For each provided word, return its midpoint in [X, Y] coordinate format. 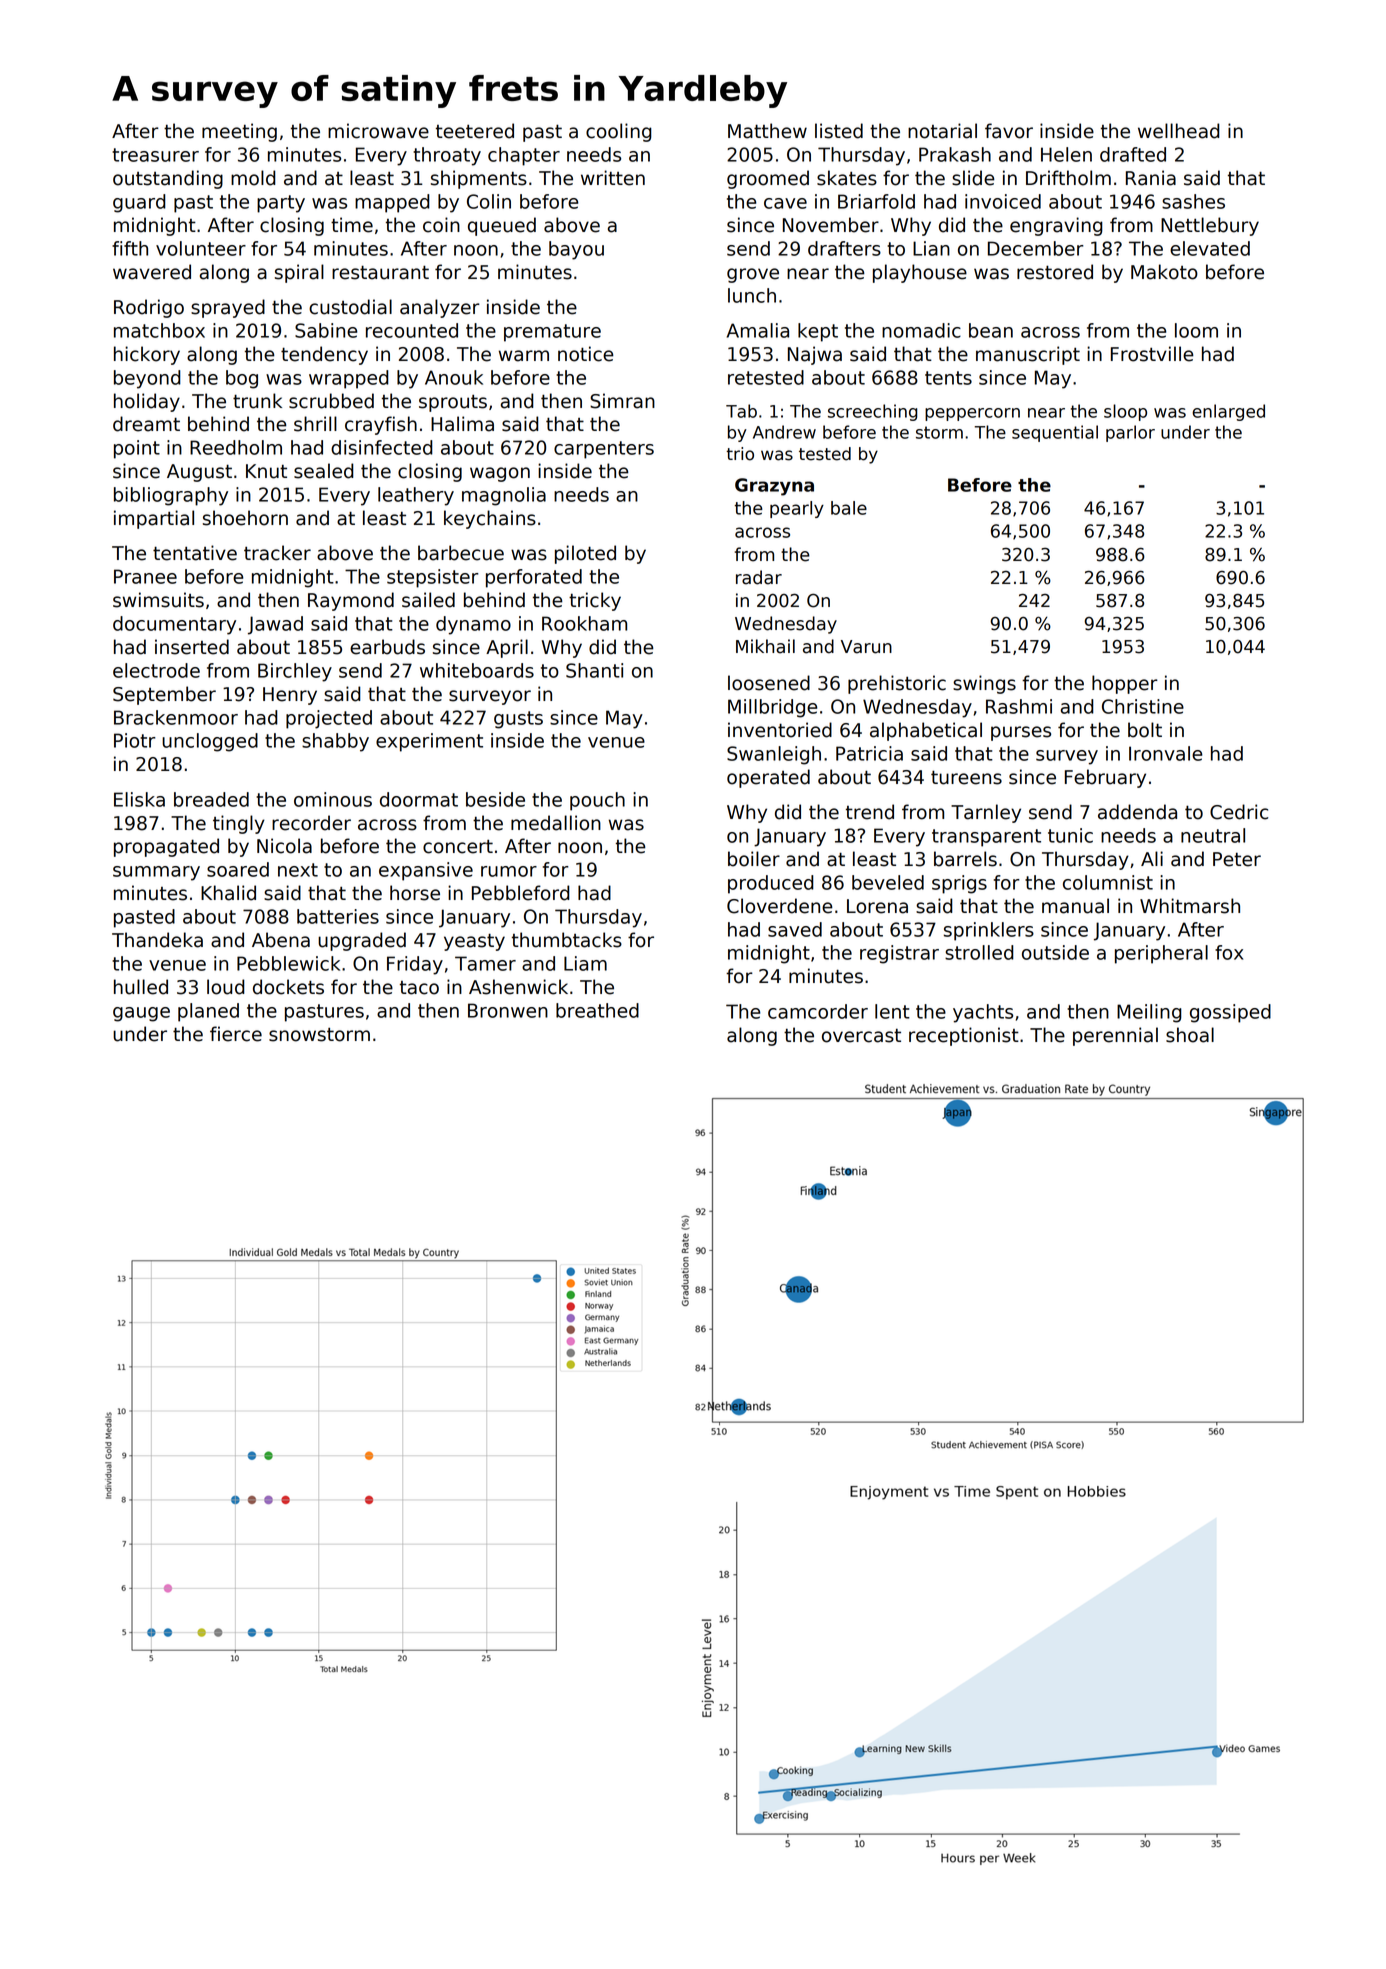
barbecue [461, 553]
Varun [866, 647]
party [281, 204]
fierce [236, 1034]
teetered [475, 131]
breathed [597, 1010]
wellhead [1179, 131]
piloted [585, 554]
